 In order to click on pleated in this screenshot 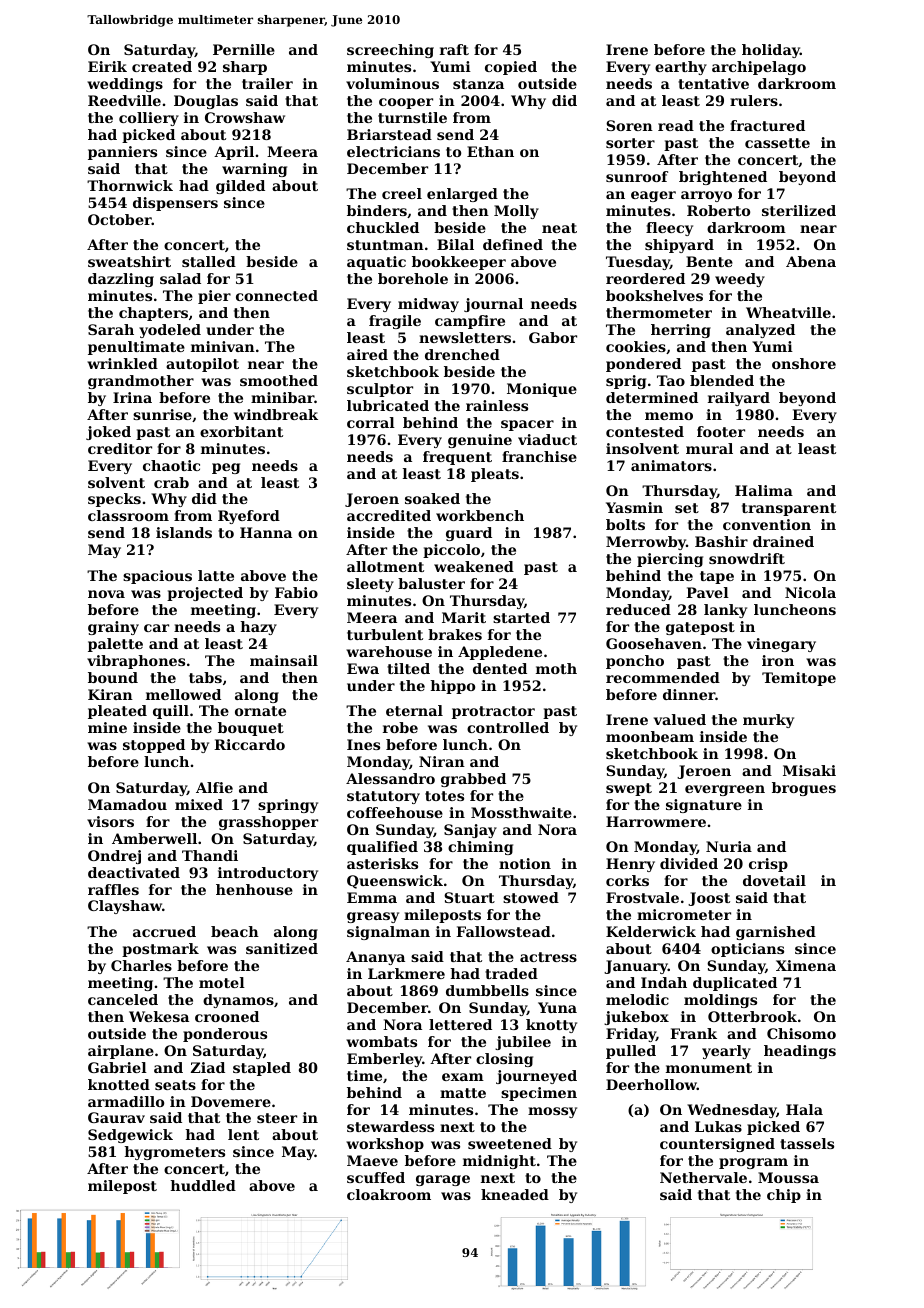, I will do `click(117, 712)`.
